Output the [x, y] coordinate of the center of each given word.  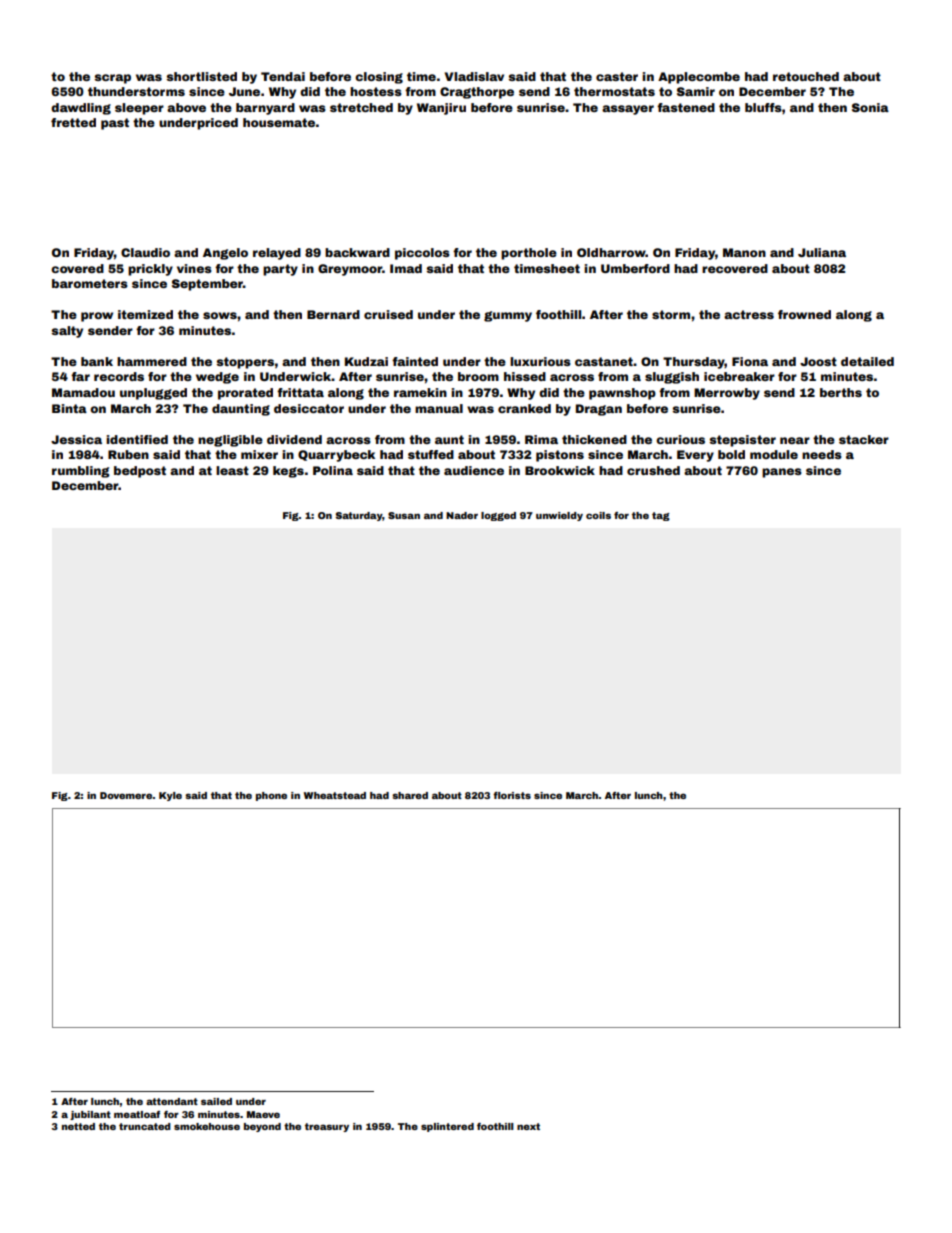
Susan [404, 515]
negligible [230, 441]
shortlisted [201, 76]
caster [617, 76]
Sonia [870, 107]
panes [782, 473]
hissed [525, 376]
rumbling [81, 472]
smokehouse [207, 1126]
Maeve [263, 1114]
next [528, 1126]
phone [271, 796]
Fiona [750, 361]
